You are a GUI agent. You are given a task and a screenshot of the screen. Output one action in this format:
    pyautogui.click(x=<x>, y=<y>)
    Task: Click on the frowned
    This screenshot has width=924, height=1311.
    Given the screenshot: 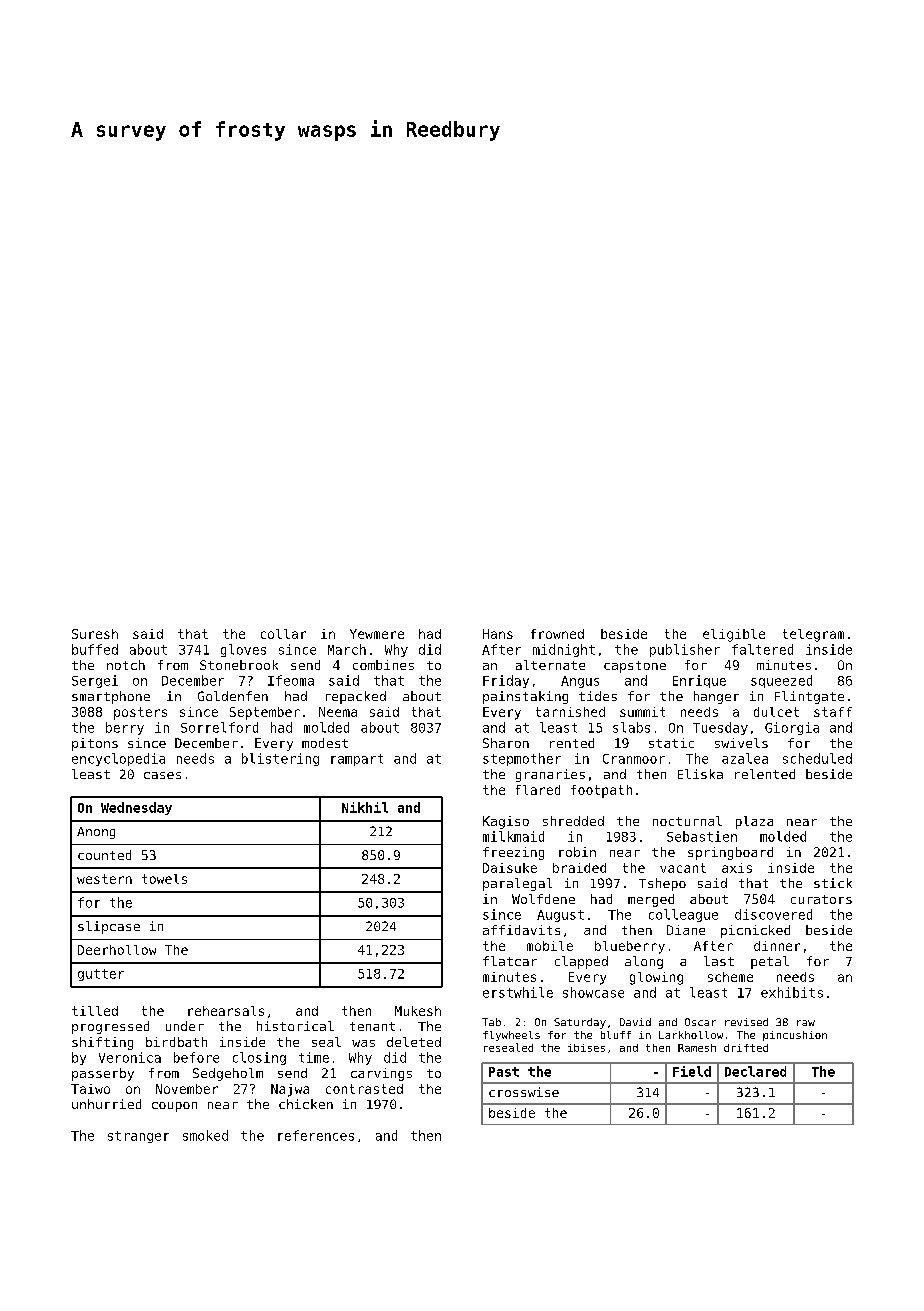 What is the action you would take?
    pyautogui.click(x=557, y=634)
